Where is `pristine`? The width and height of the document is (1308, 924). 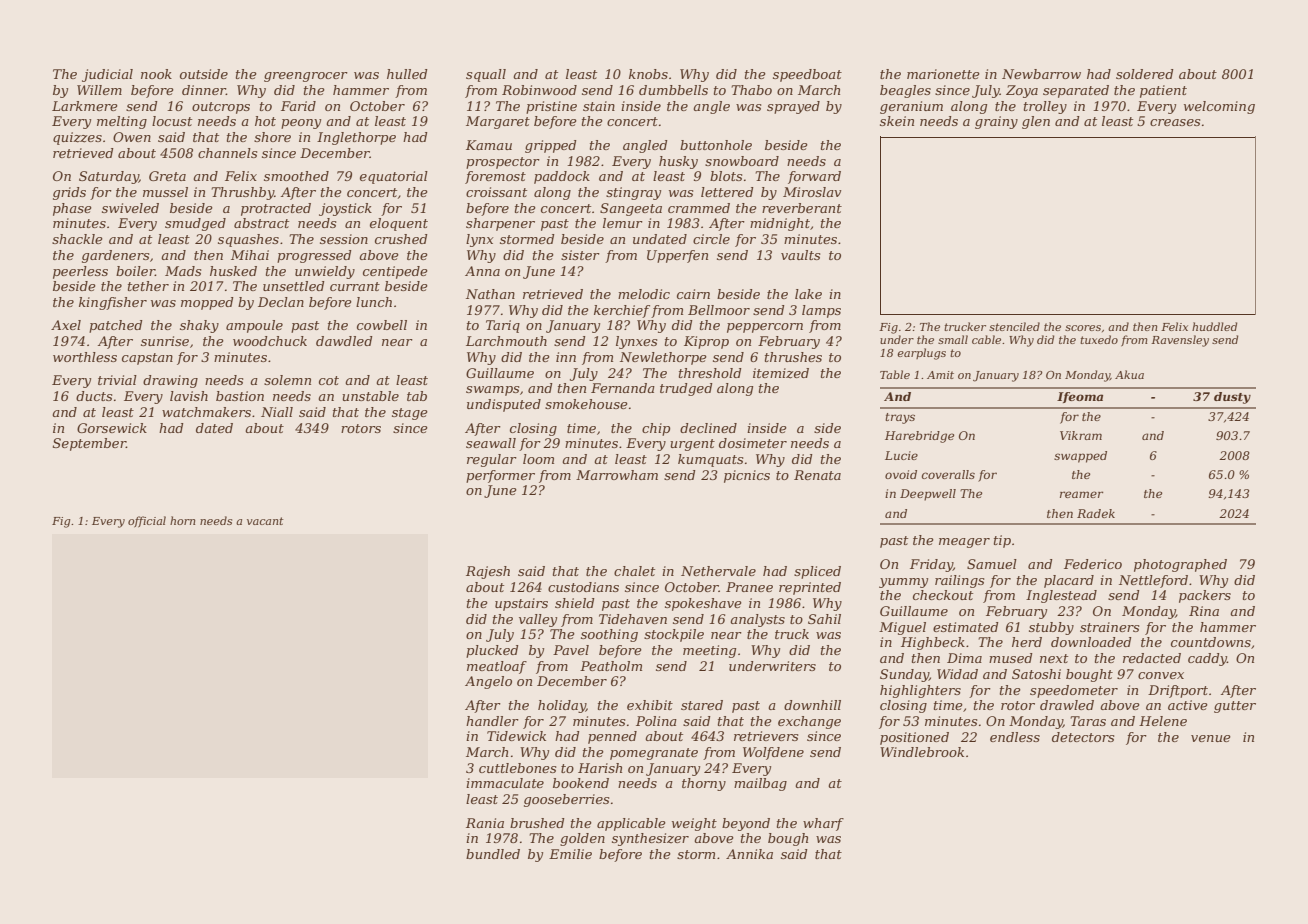
pristine is located at coordinates (551, 107).
